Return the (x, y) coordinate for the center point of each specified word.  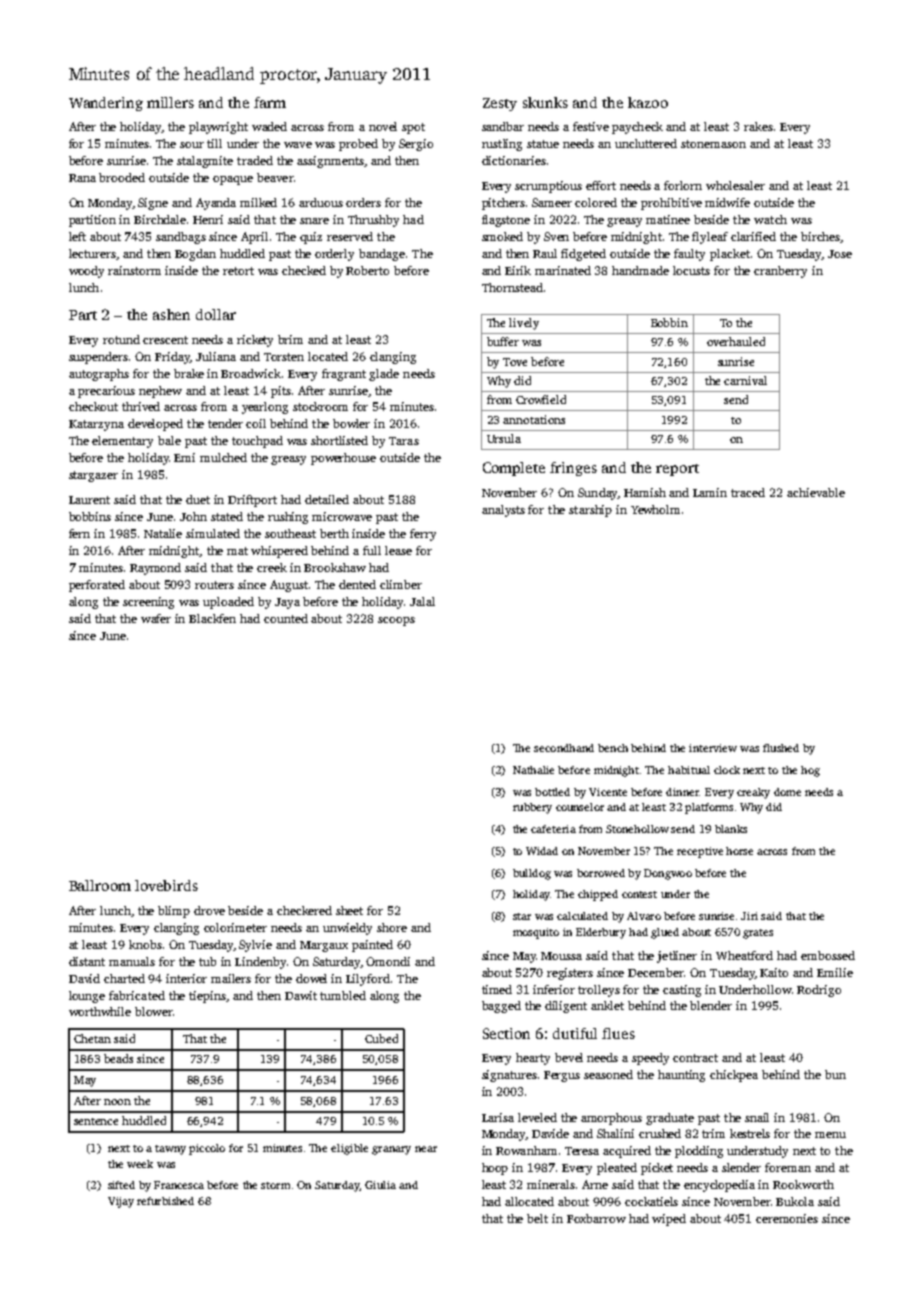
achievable (816, 492)
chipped (598, 895)
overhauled (736, 341)
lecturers (92, 253)
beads (118, 1058)
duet (198, 499)
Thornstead (512, 287)
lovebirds (166, 885)
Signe (153, 204)
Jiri (749, 916)
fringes (573, 469)
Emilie (835, 972)
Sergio (416, 145)
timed (497, 989)
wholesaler (735, 185)
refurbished (165, 1201)
